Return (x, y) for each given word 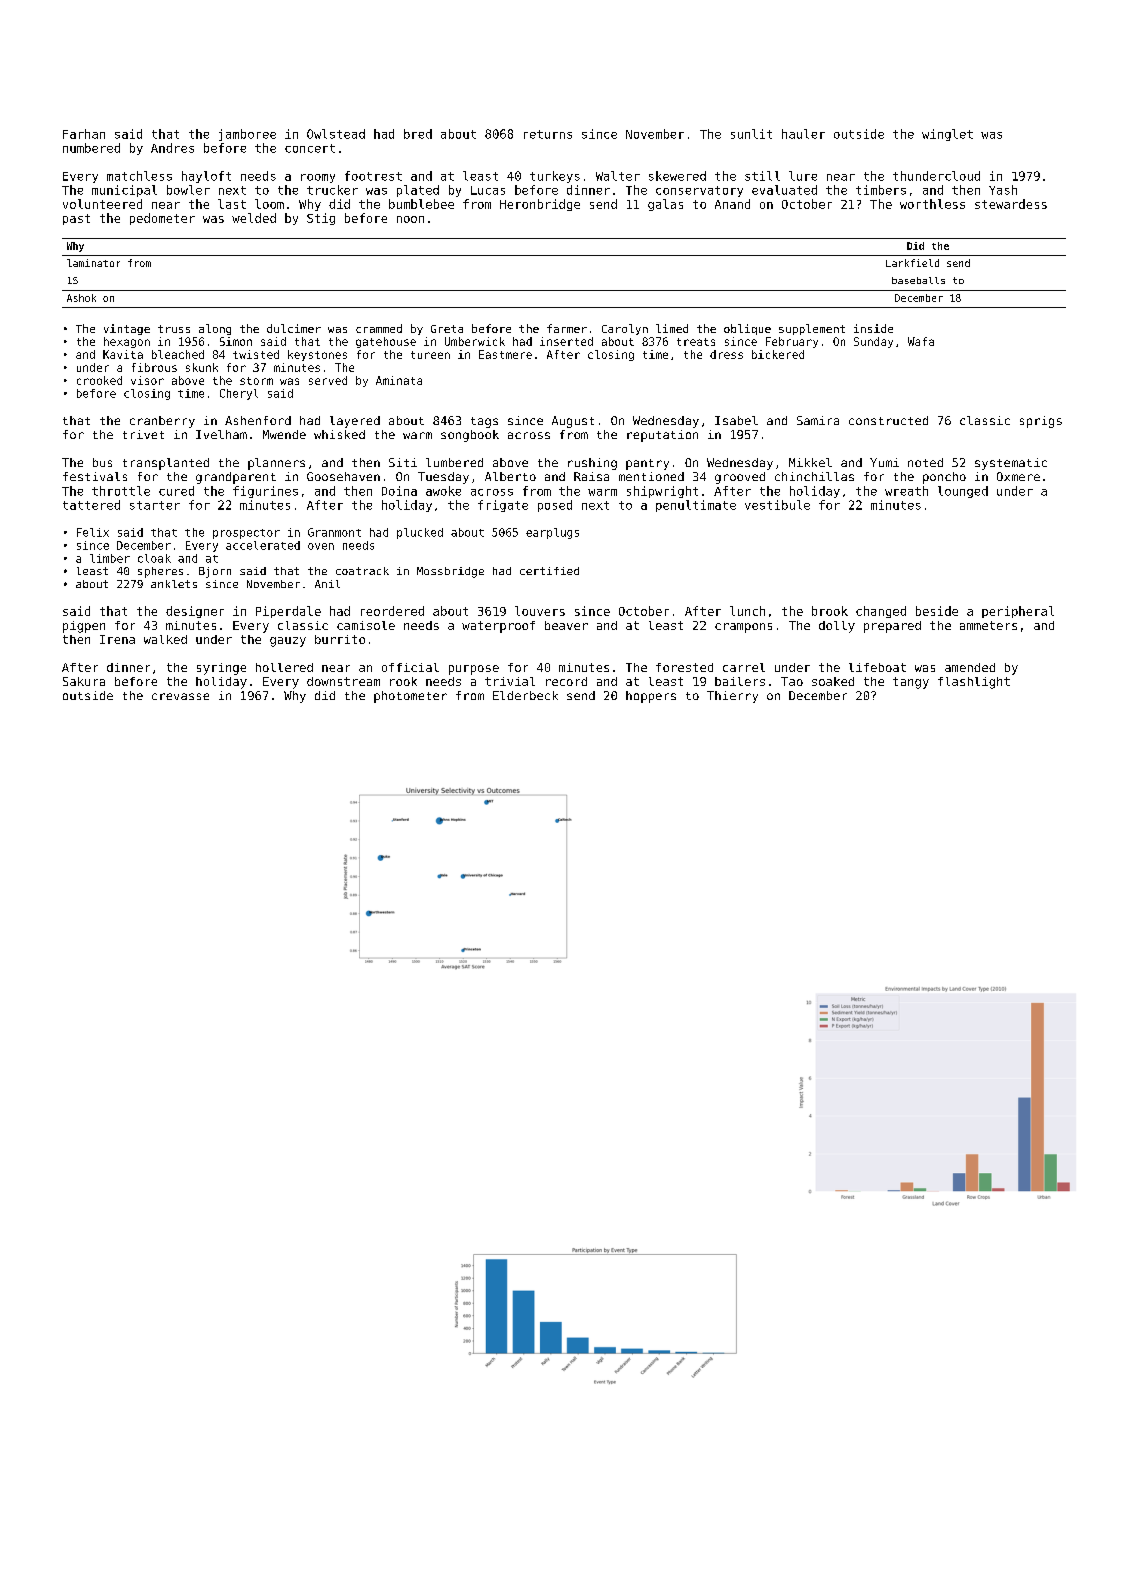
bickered (778, 354)
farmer (567, 328)
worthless (932, 204)
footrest (373, 176)
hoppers (651, 697)
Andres (172, 148)
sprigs (1041, 422)
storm (256, 381)
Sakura (84, 681)
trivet (143, 434)
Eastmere (505, 354)
